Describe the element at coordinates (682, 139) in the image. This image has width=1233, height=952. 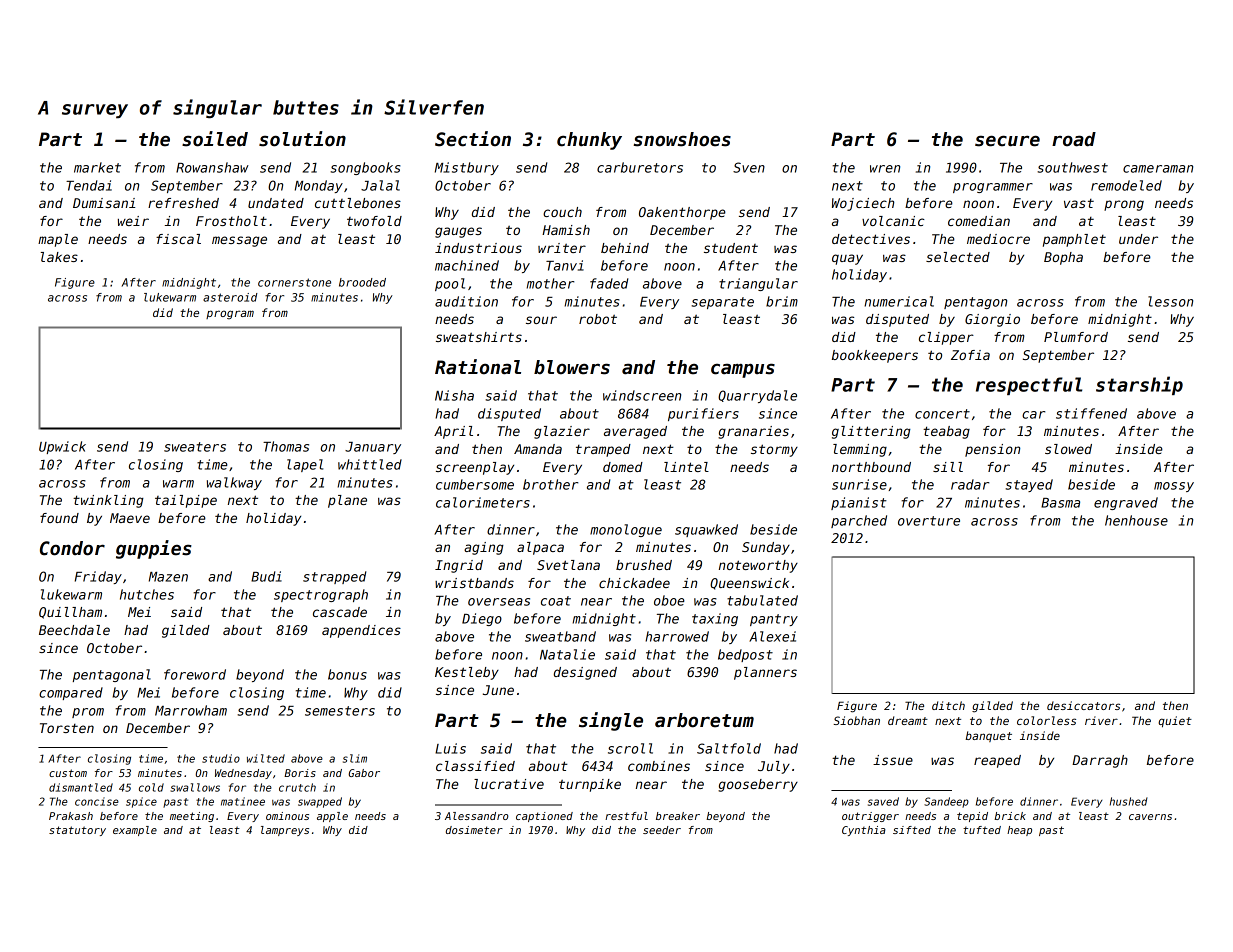
I see `snowshoes` at that location.
